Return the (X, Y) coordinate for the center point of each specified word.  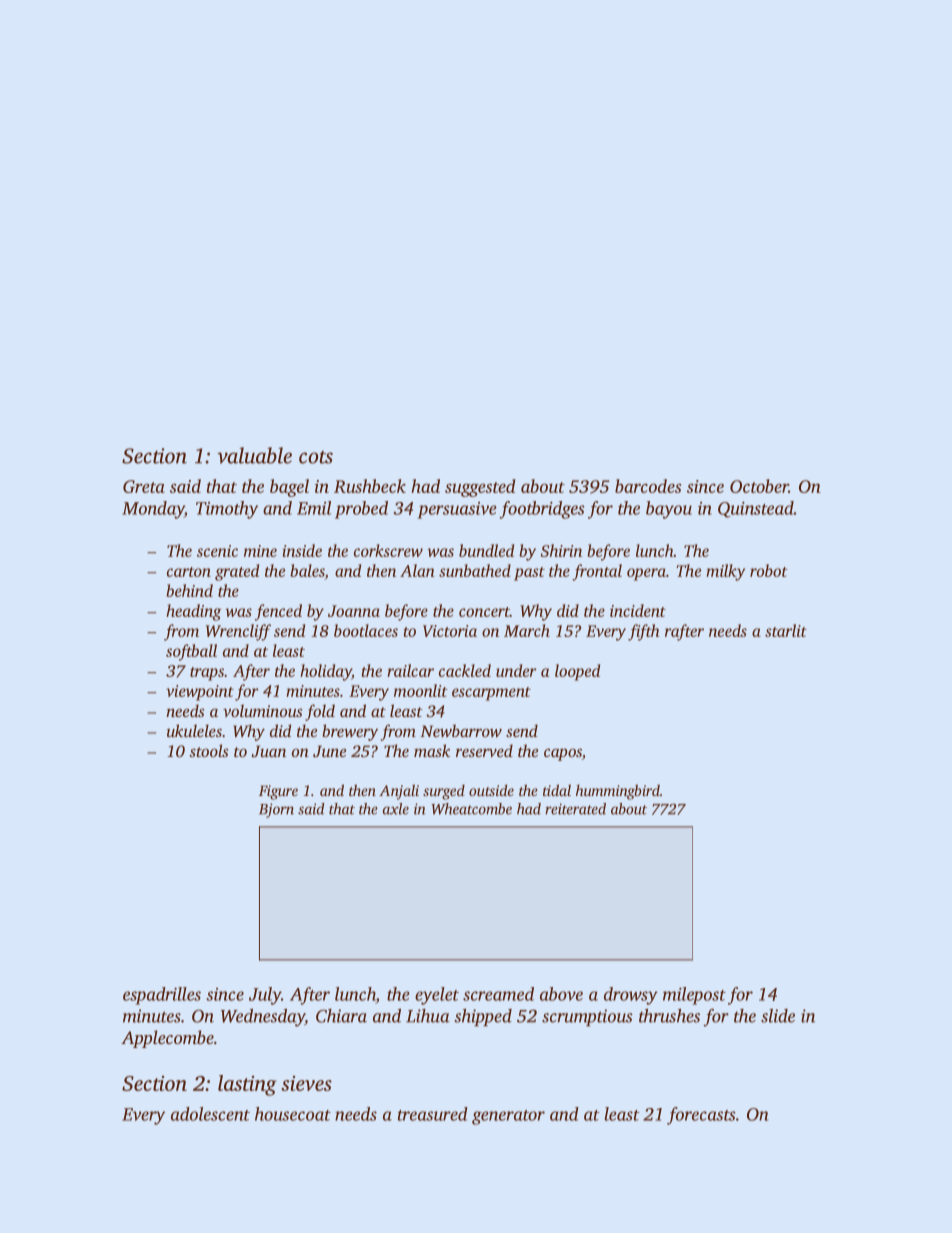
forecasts (701, 1116)
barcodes (648, 486)
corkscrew (388, 550)
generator (508, 1117)
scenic (217, 551)
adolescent (210, 1114)
